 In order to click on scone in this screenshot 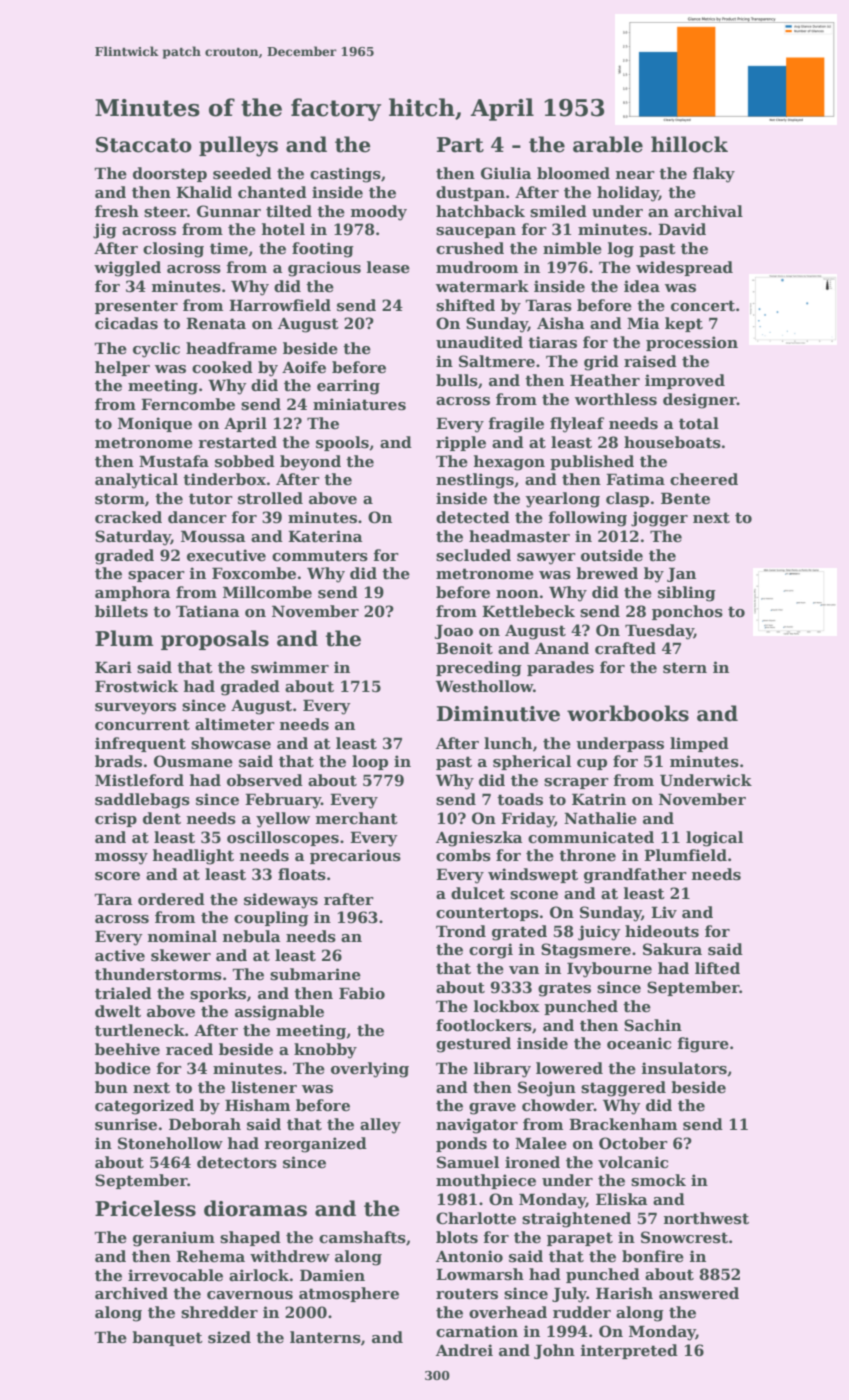, I will do `click(534, 895)`.
